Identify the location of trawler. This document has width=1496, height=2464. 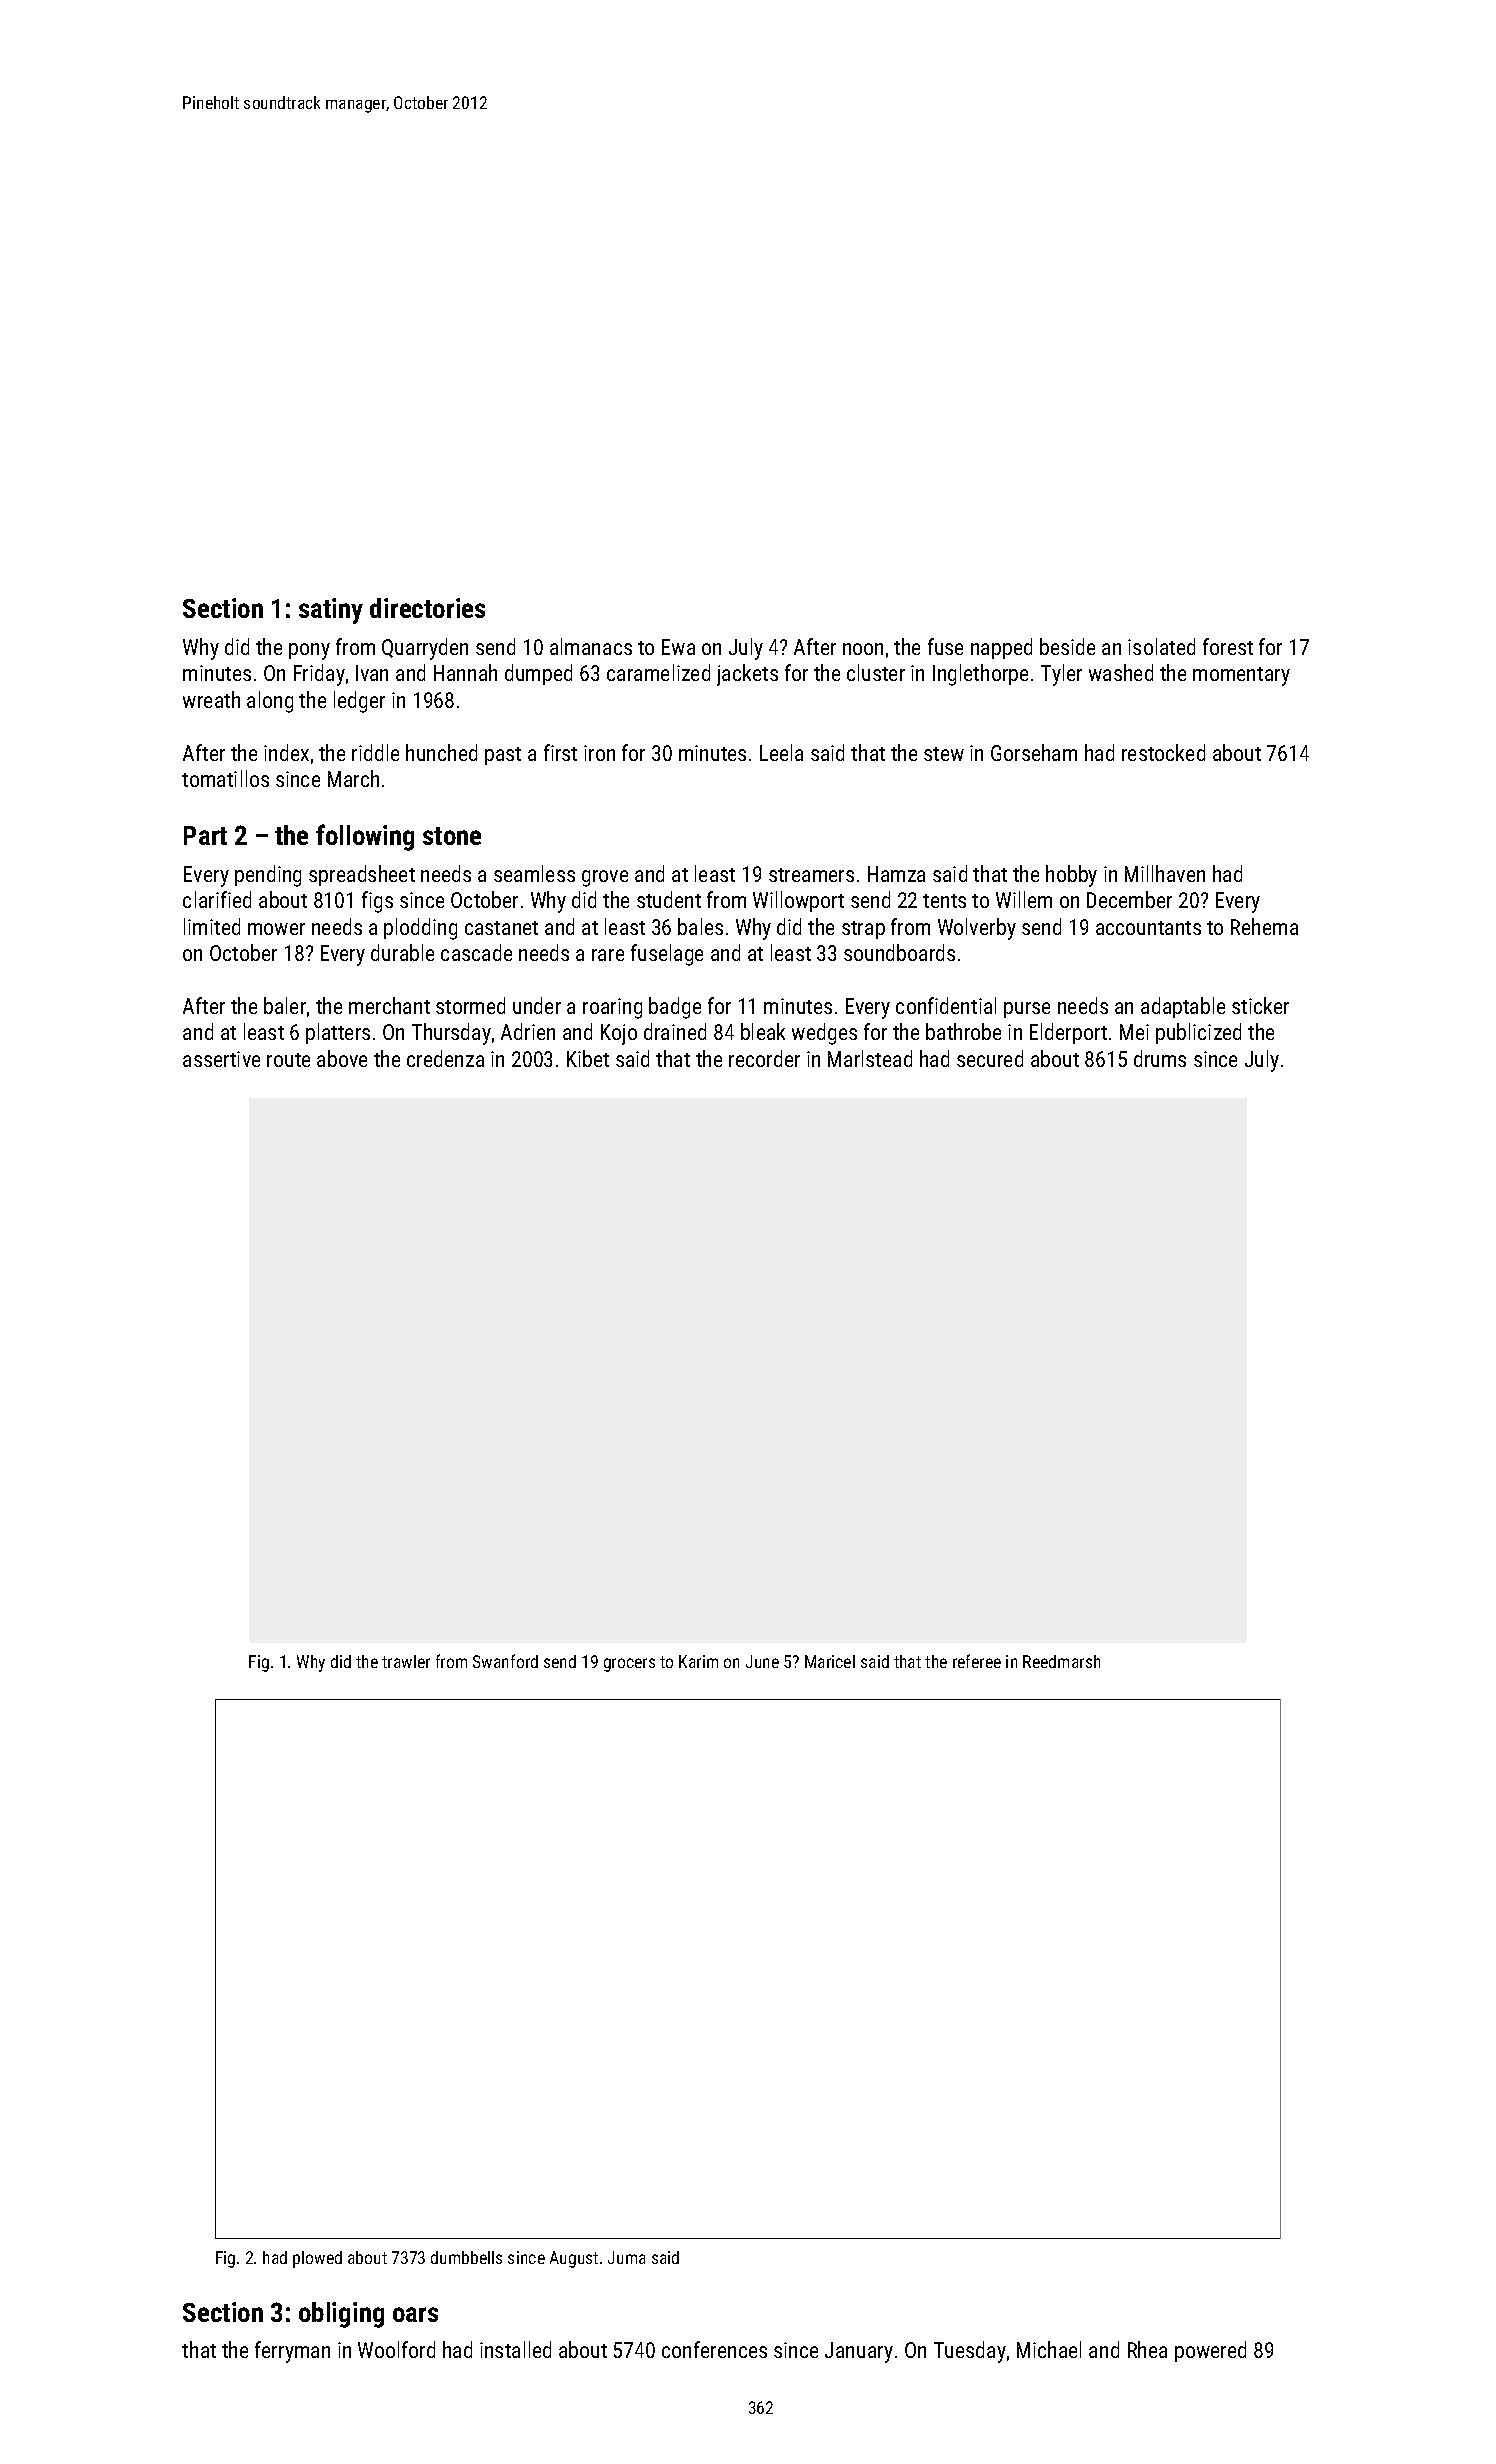
(406, 1661).
